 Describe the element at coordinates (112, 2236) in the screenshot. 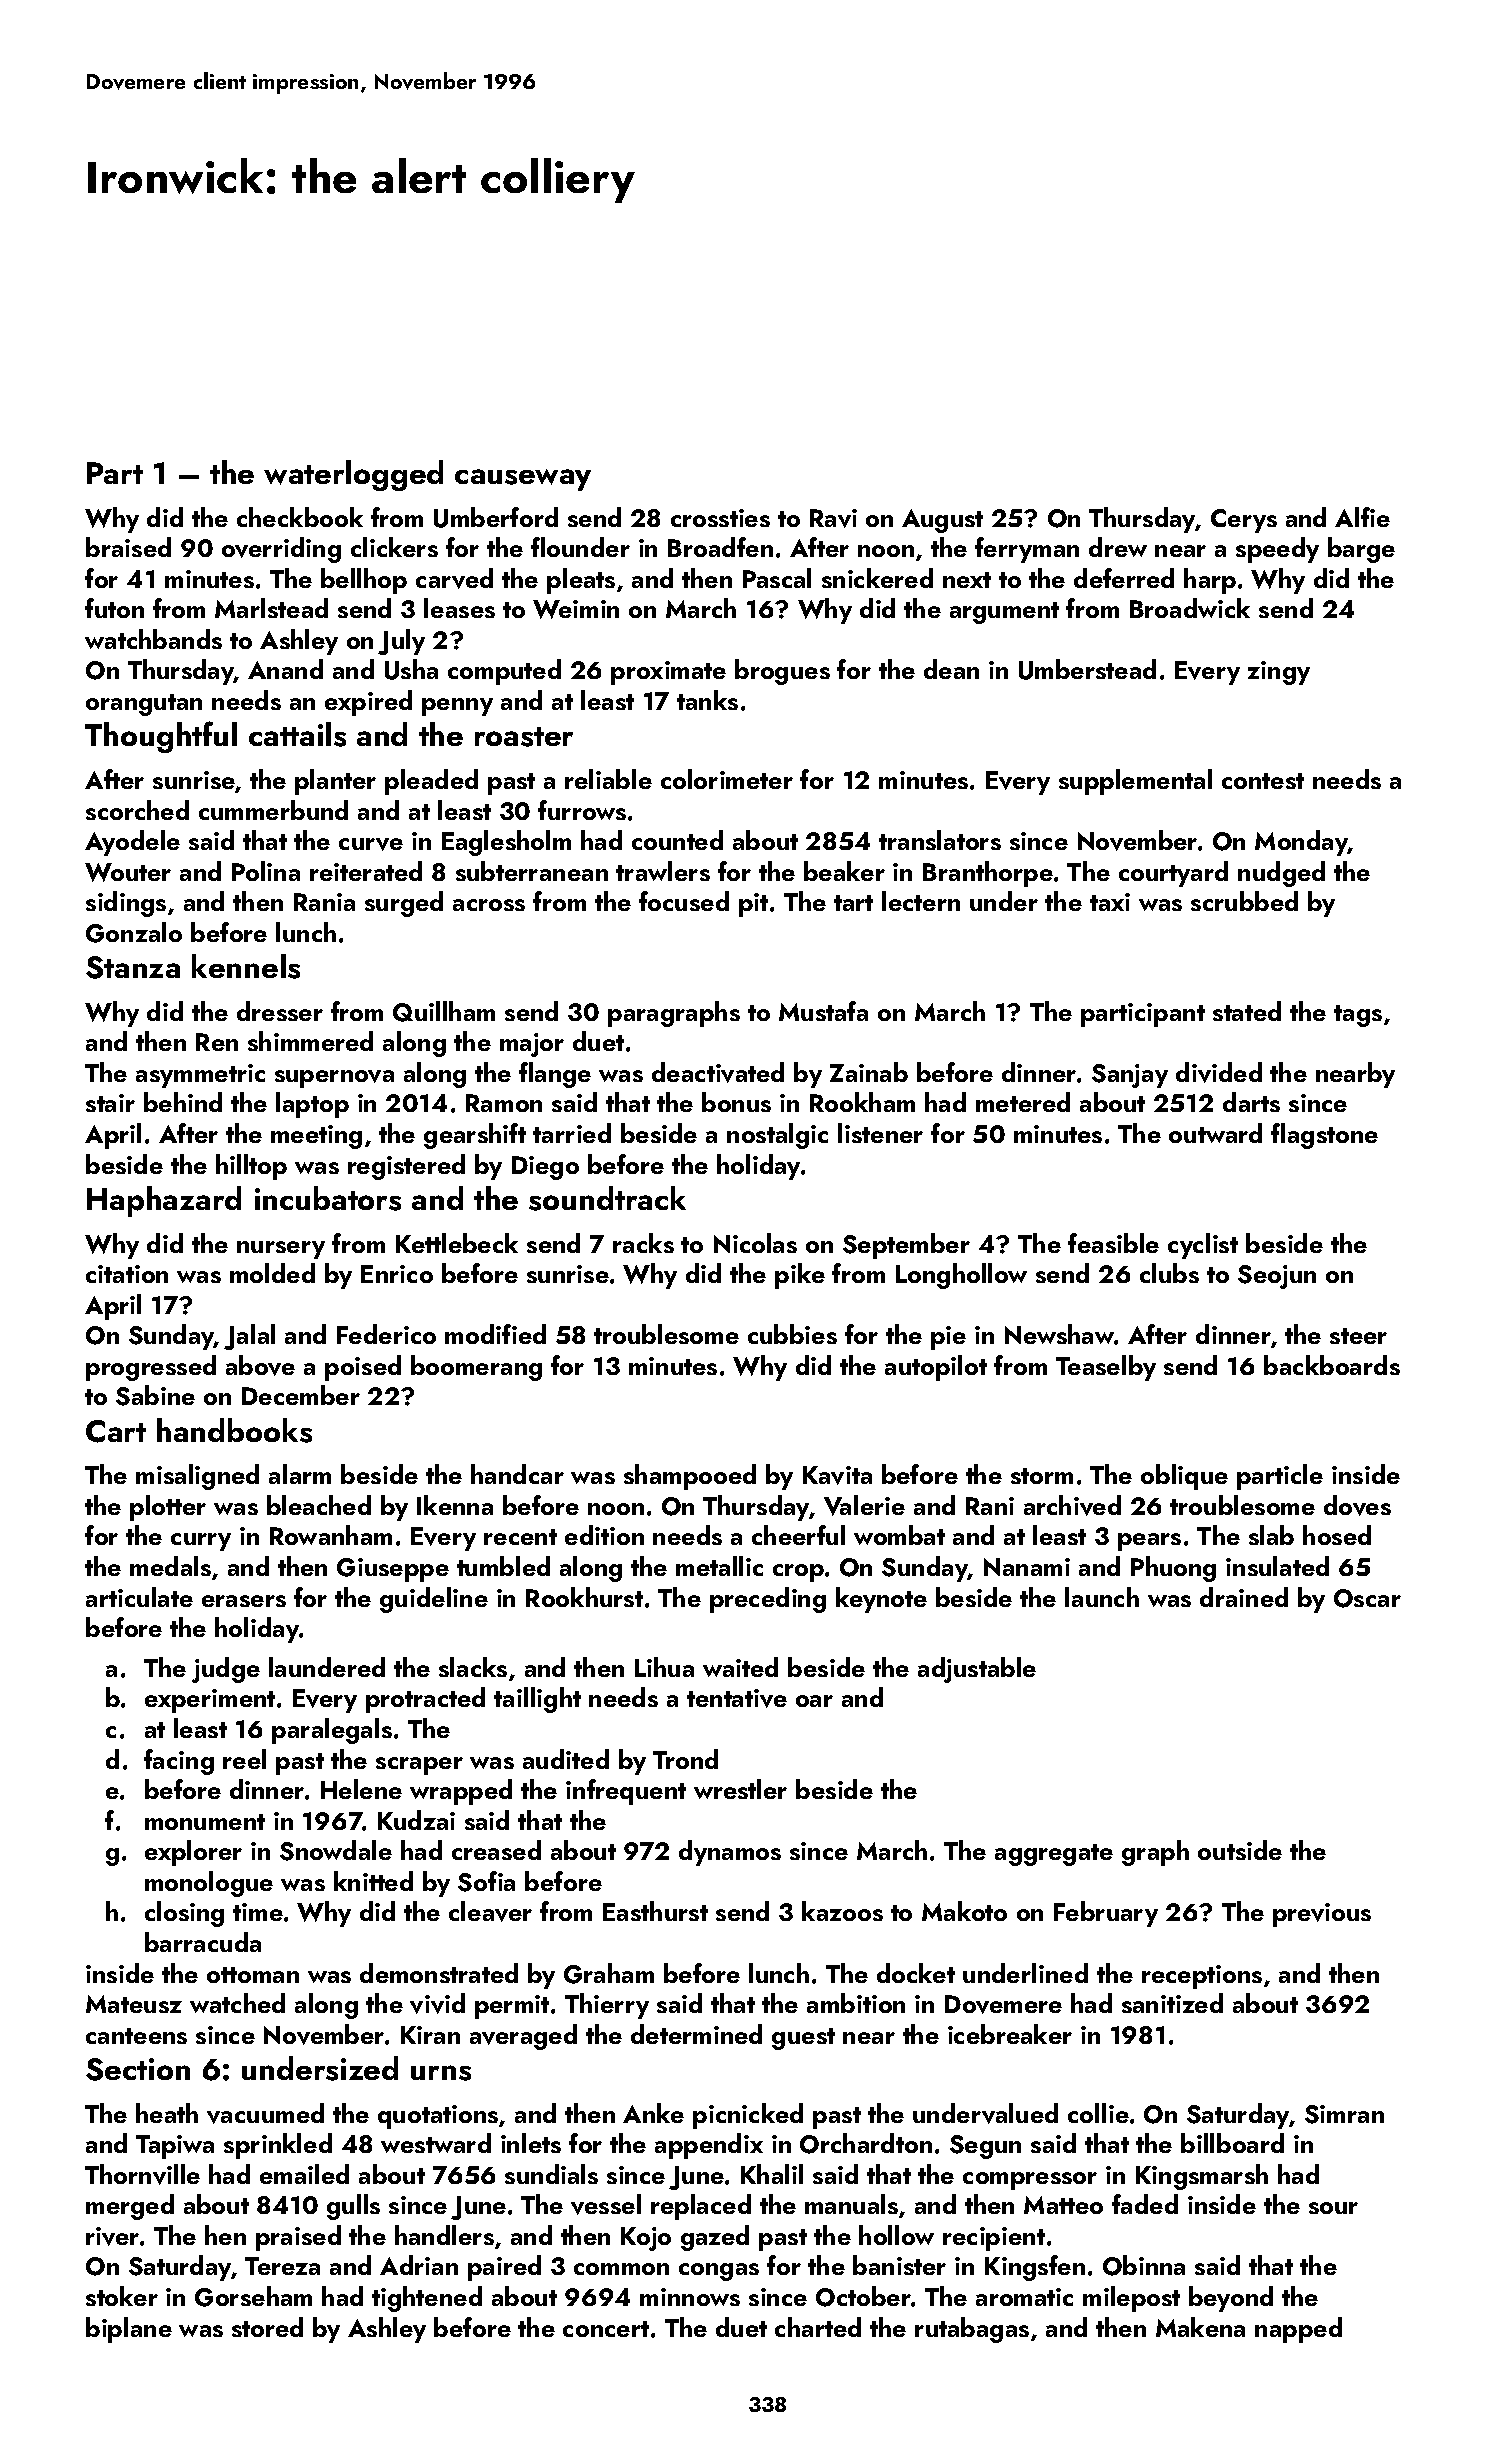

I see `river` at that location.
